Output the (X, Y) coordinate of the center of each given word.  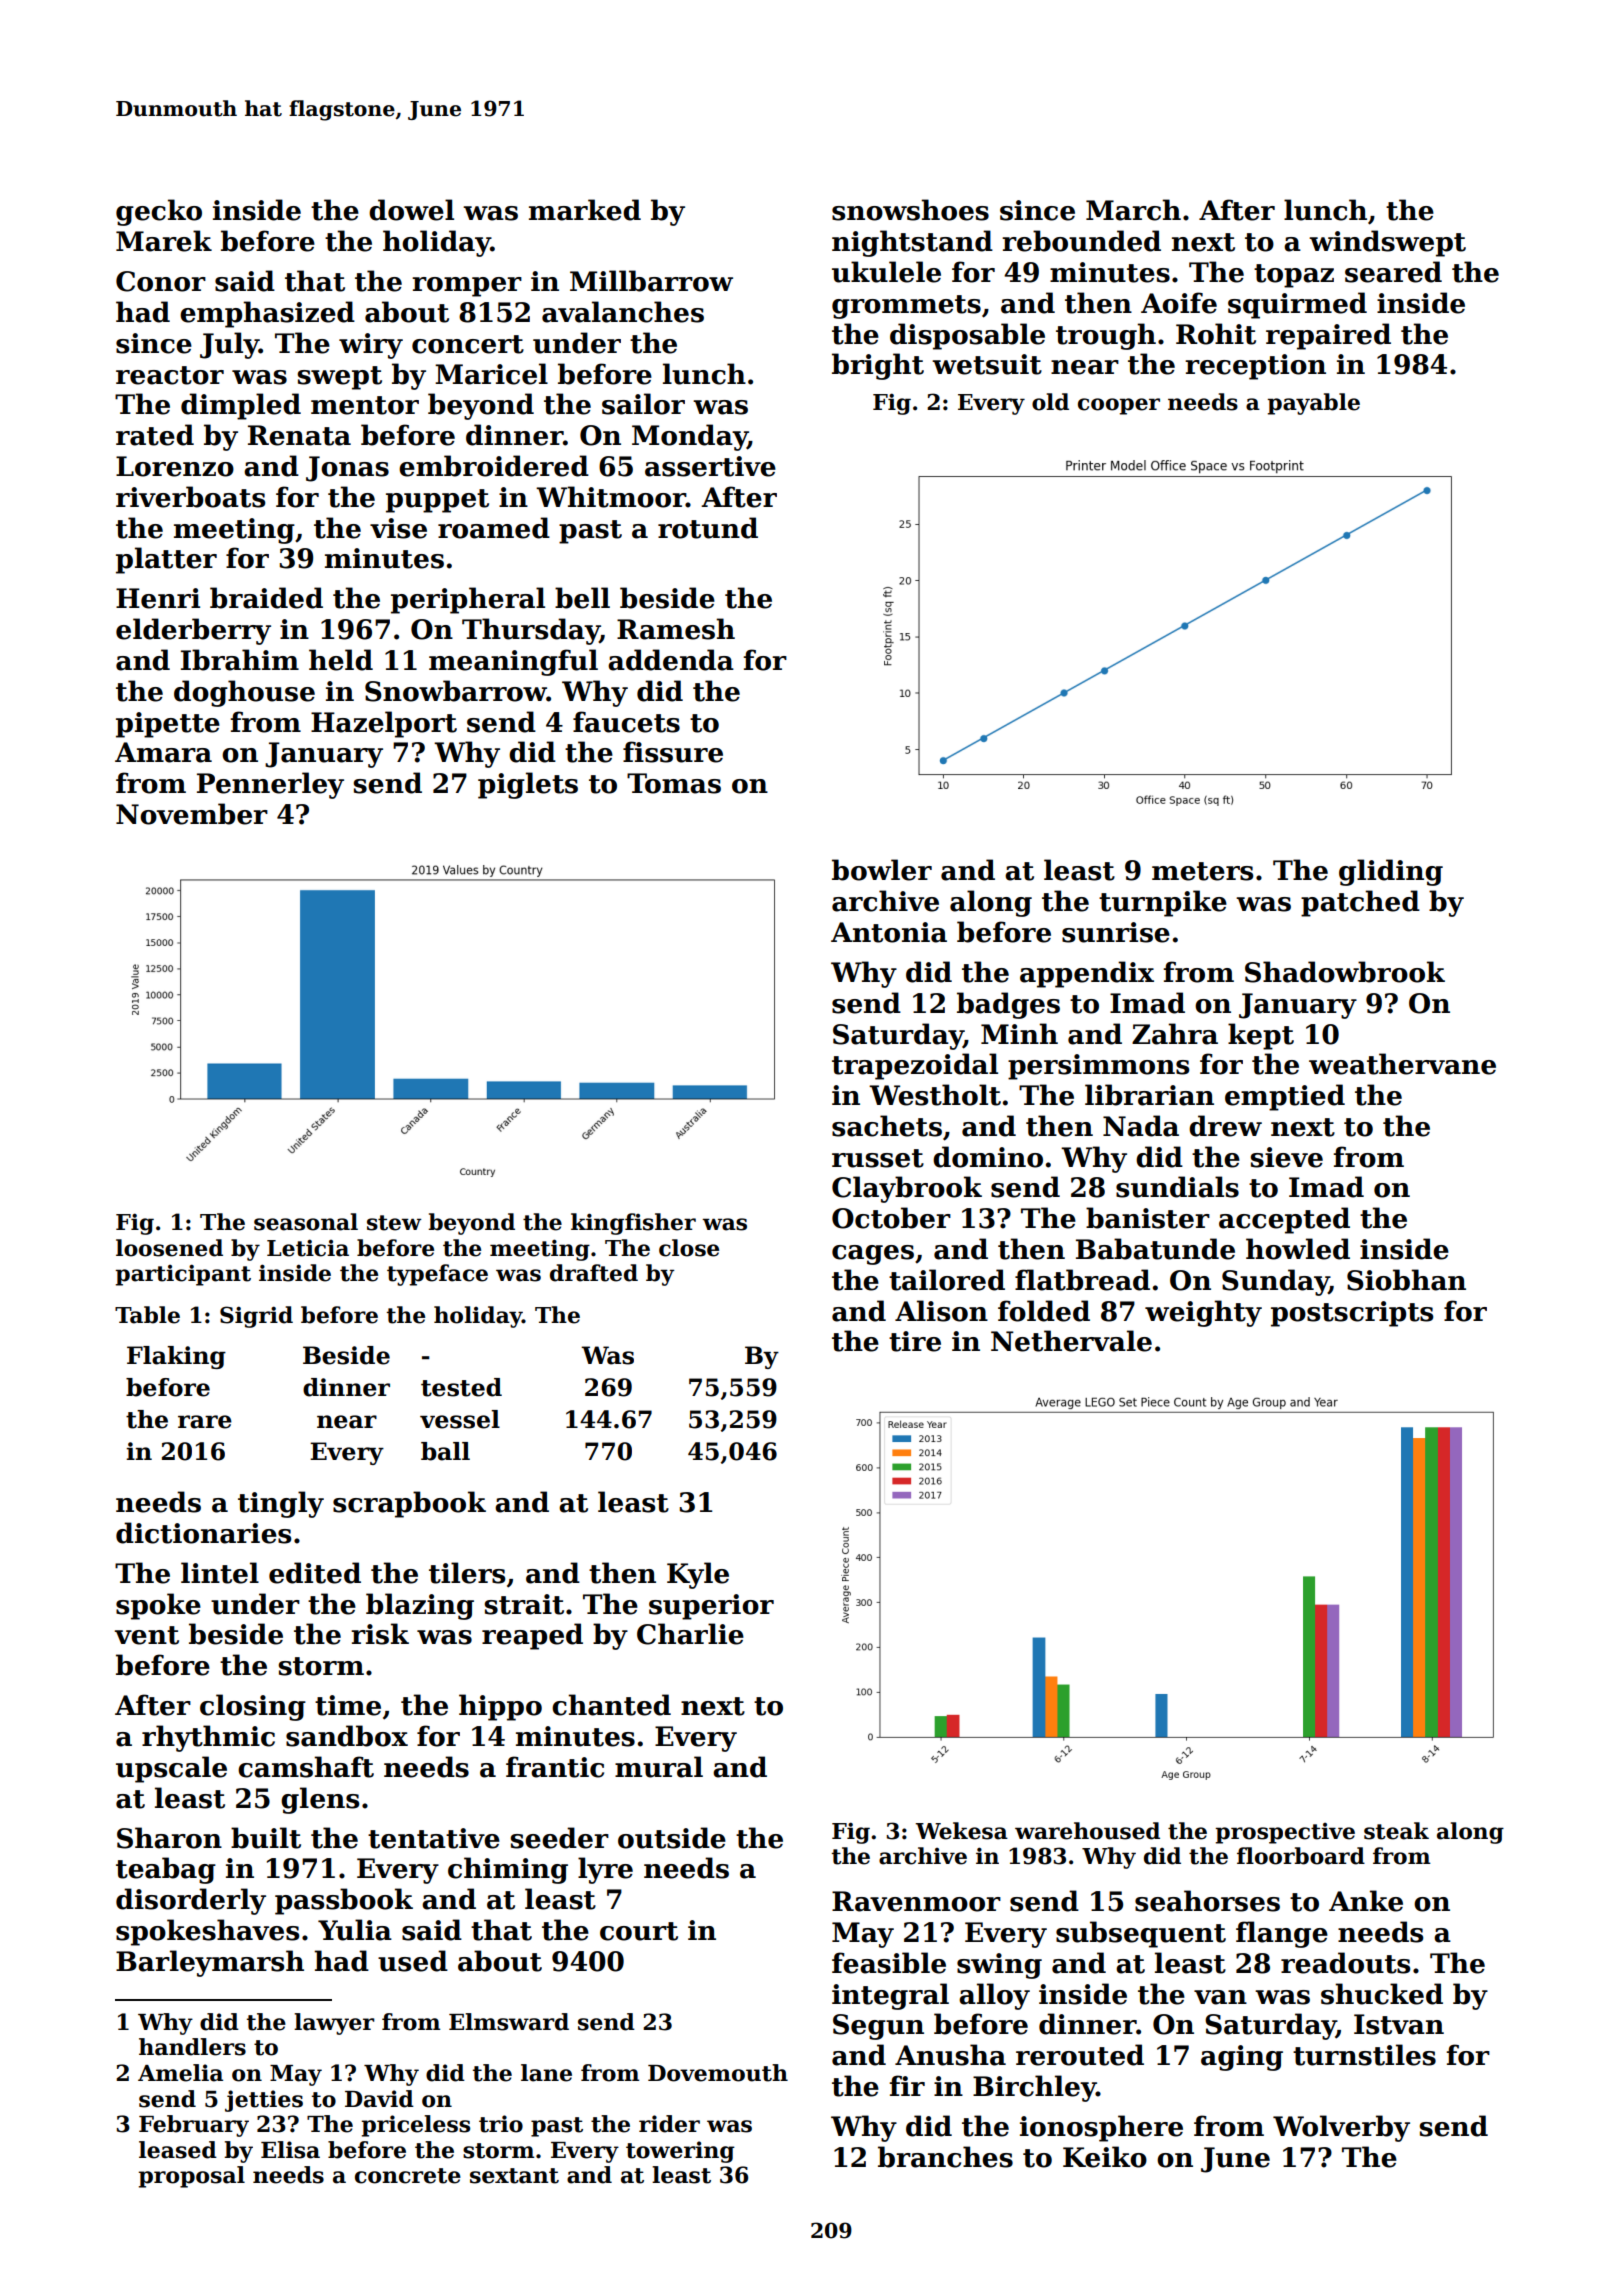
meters (1202, 871)
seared (1393, 272)
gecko (159, 212)
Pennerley (270, 785)
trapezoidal (915, 1066)
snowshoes (910, 210)
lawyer (334, 2024)
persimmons (1098, 1067)
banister (1148, 1218)
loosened (169, 1248)
